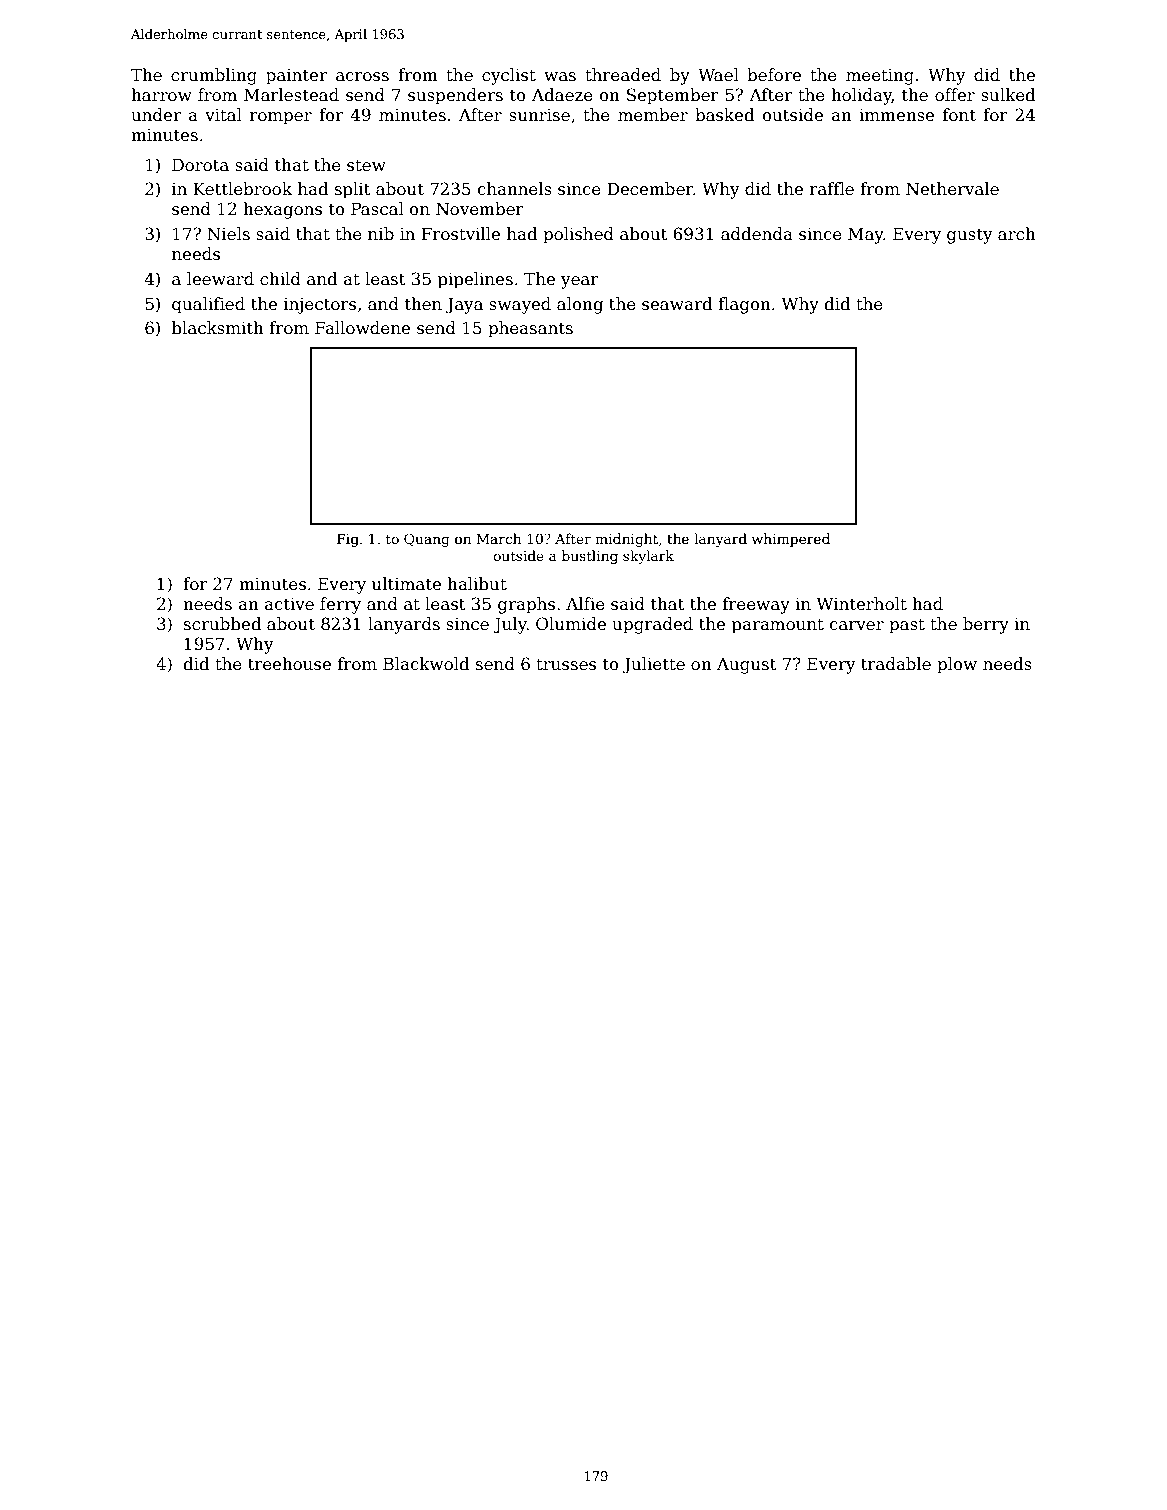 The width and height of the screenshot is (1167, 1510). I want to click on Nethervale, so click(952, 189).
